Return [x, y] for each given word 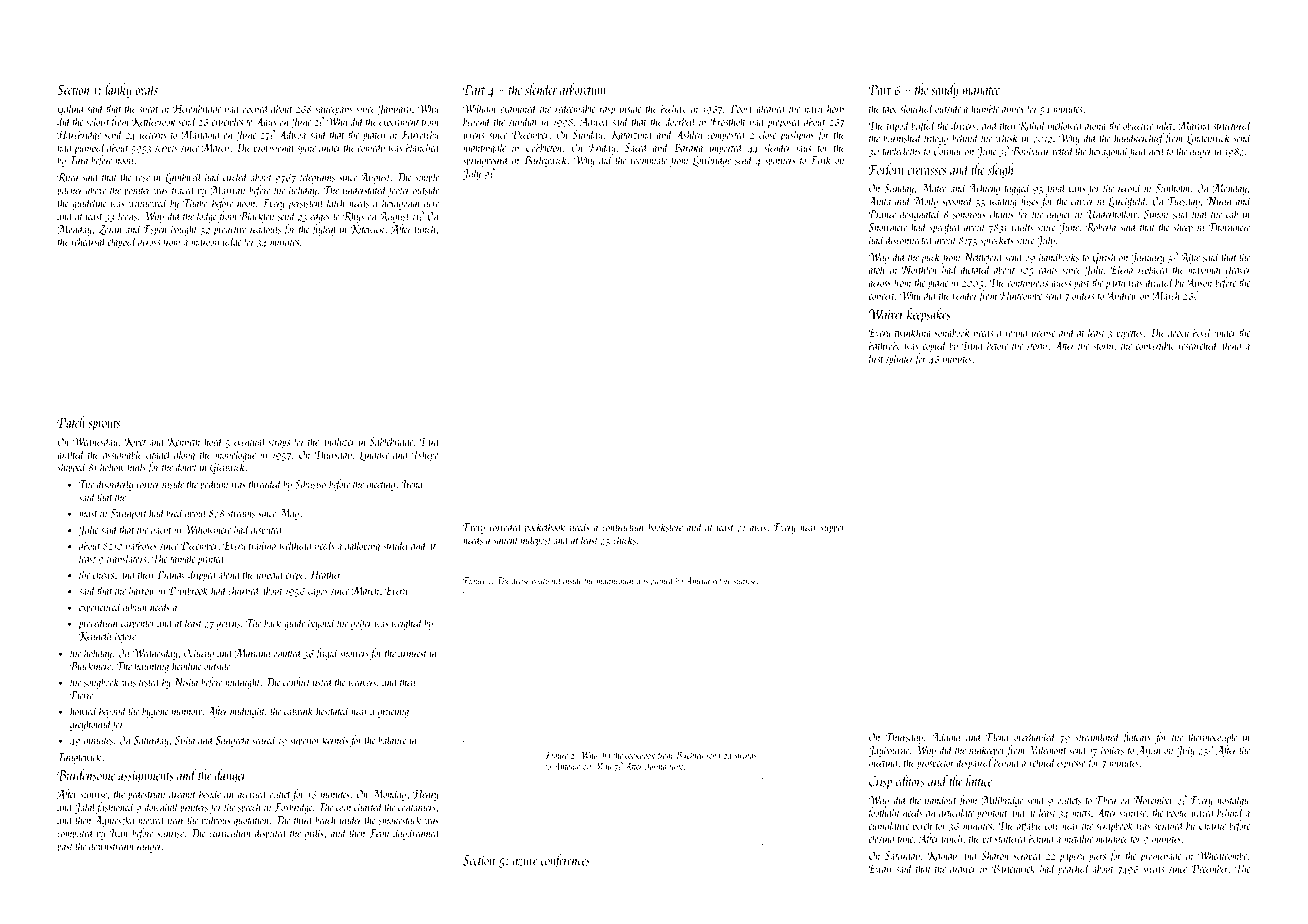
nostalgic [1233, 801]
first [875, 359]
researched [1198, 345]
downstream [111, 846]
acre [431, 204]
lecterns [153, 134]
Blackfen [257, 217]
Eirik [820, 160]
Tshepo [425, 455]
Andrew [1121, 295]
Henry [426, 795]
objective [1138, 126]
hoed [213, 441]
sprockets [996, 241]
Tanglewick [80, 758]
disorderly [115, 485]
